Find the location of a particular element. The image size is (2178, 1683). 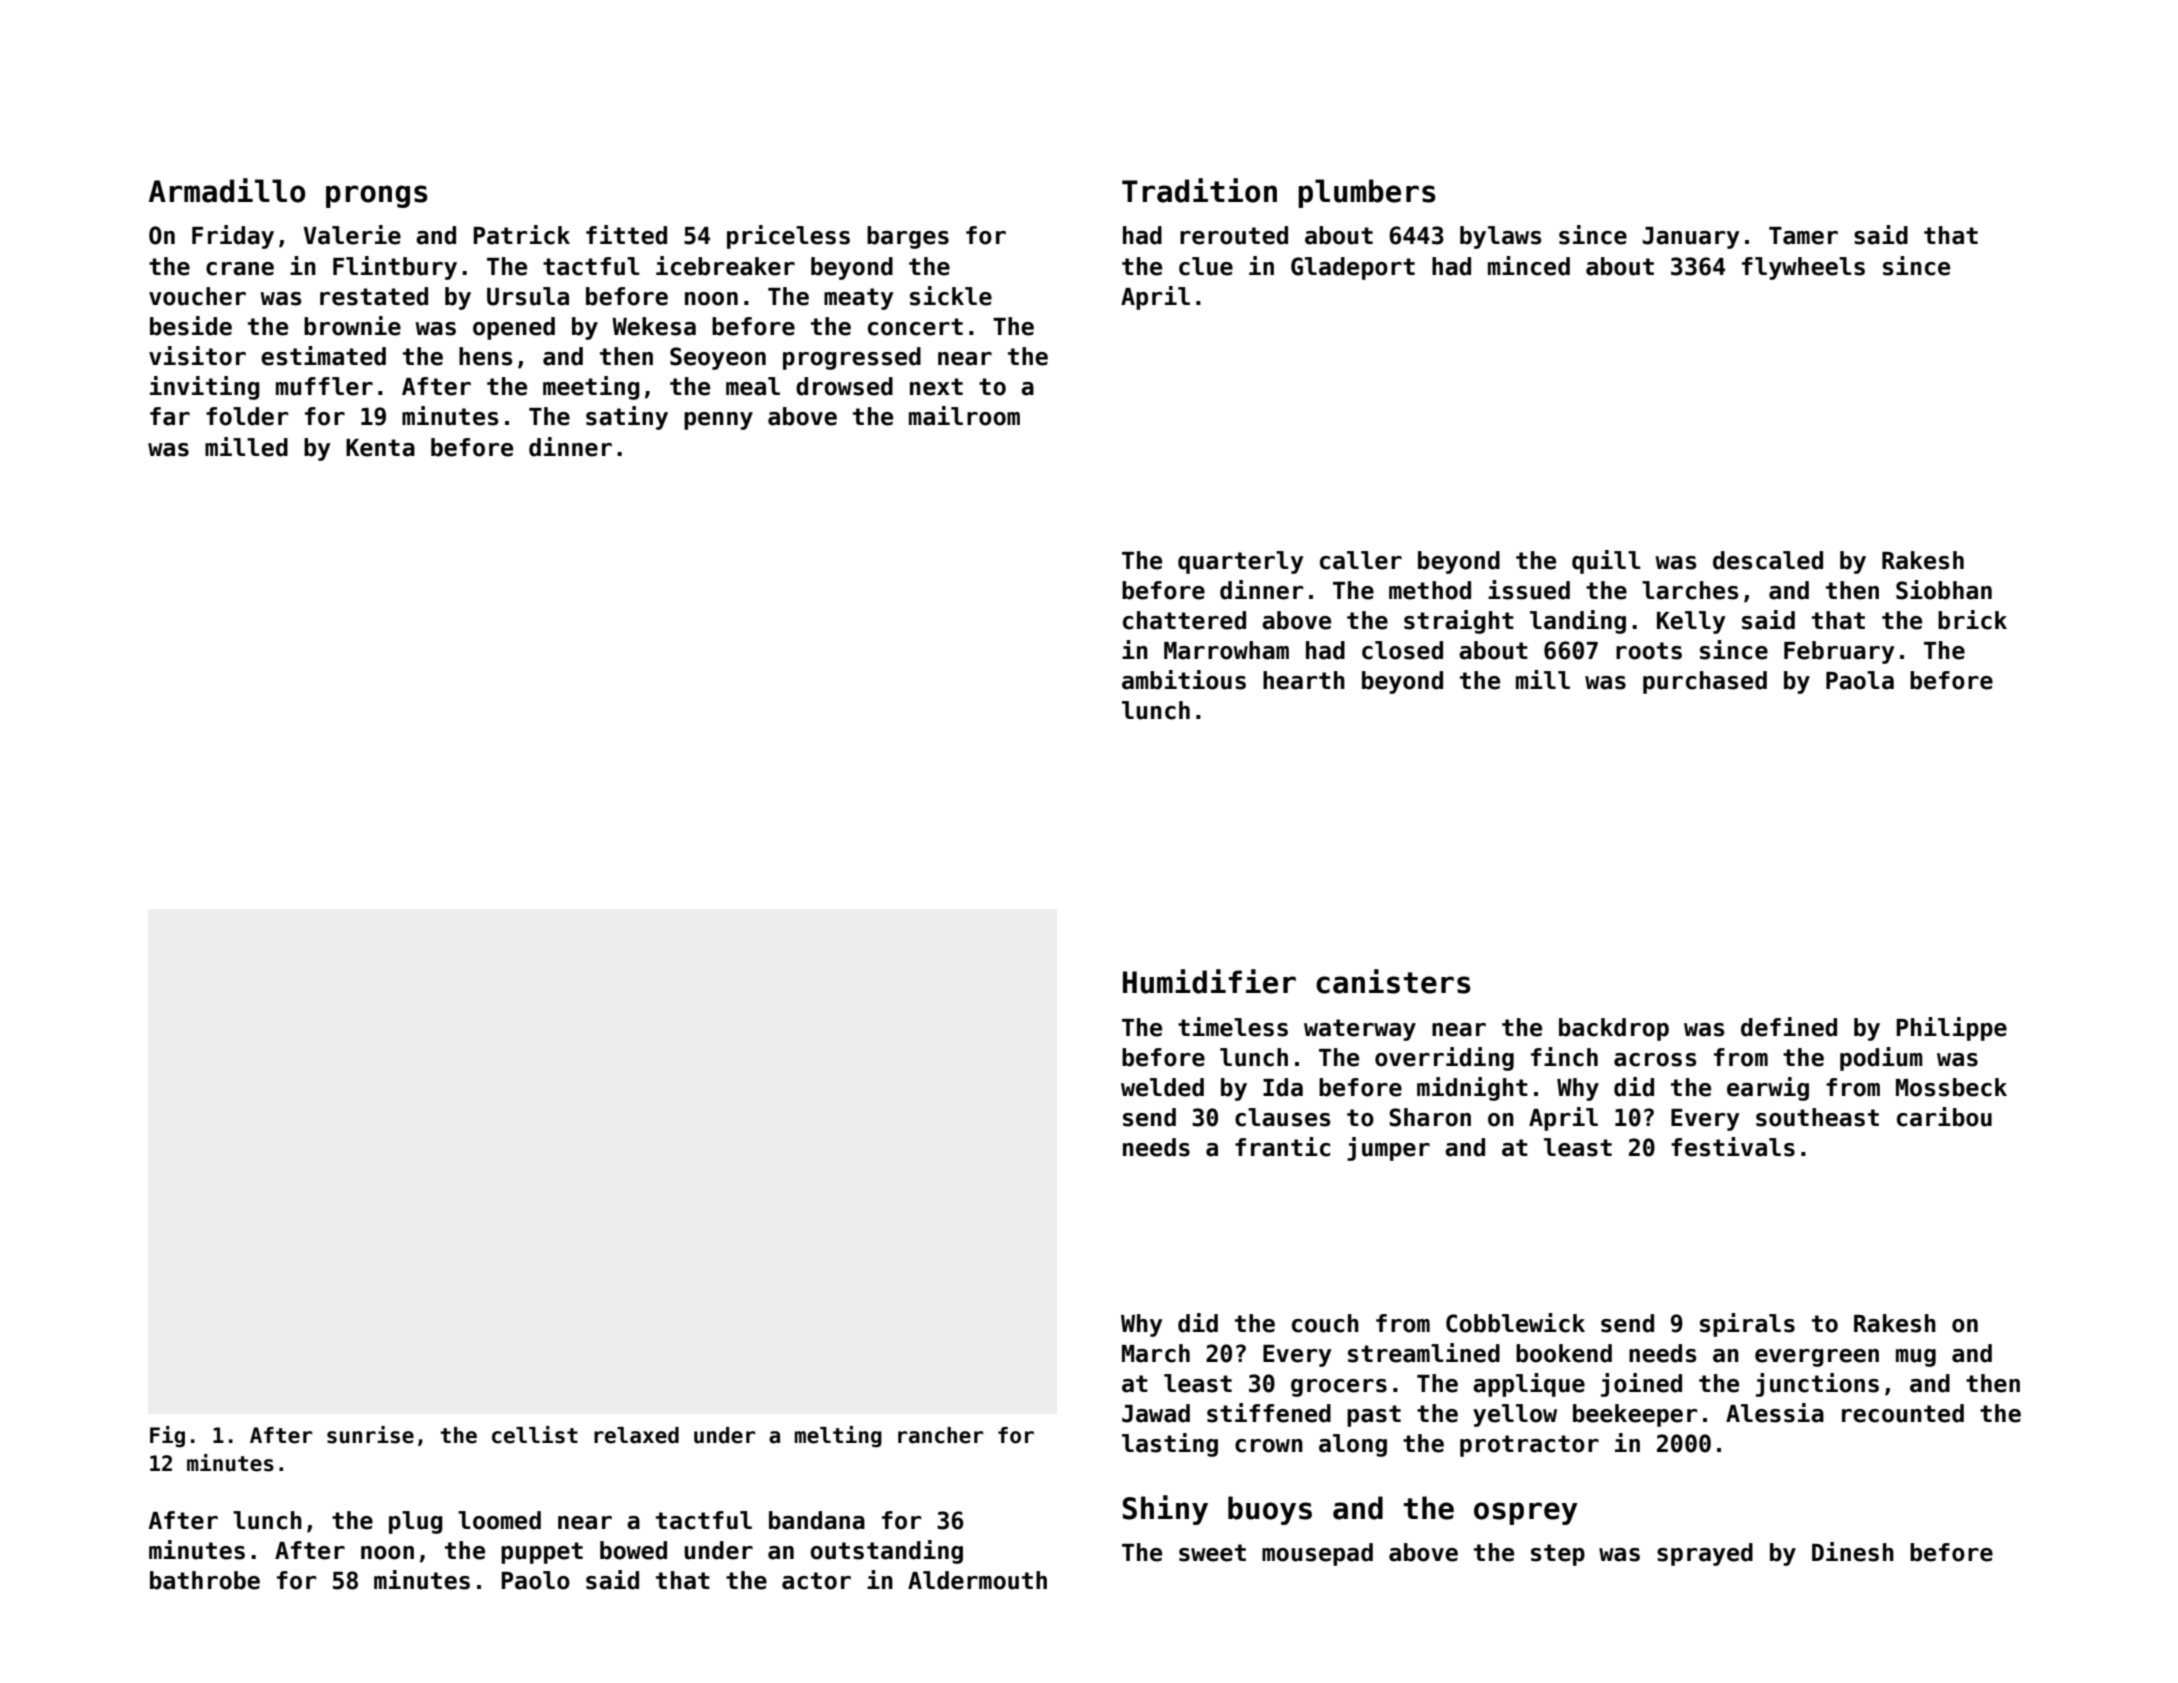

far is located at coordinates (170, 416).
